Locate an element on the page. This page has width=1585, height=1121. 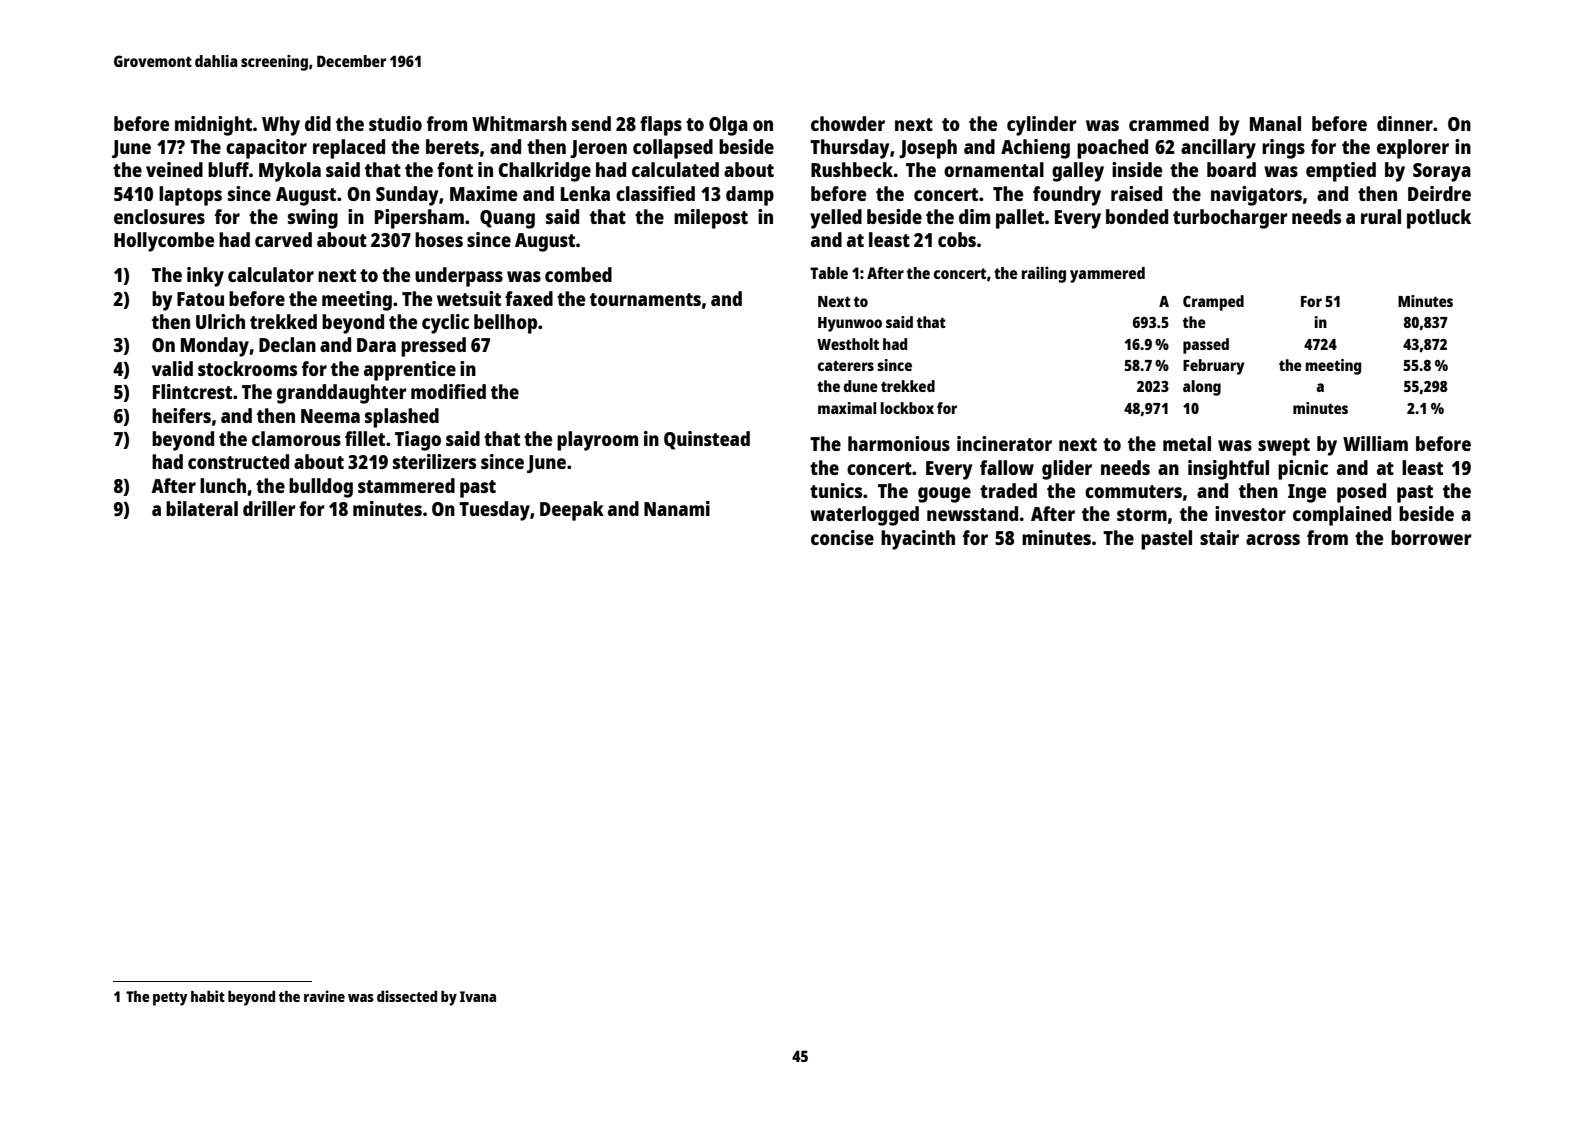
Ulrich is located at coordinates (220, 321).
